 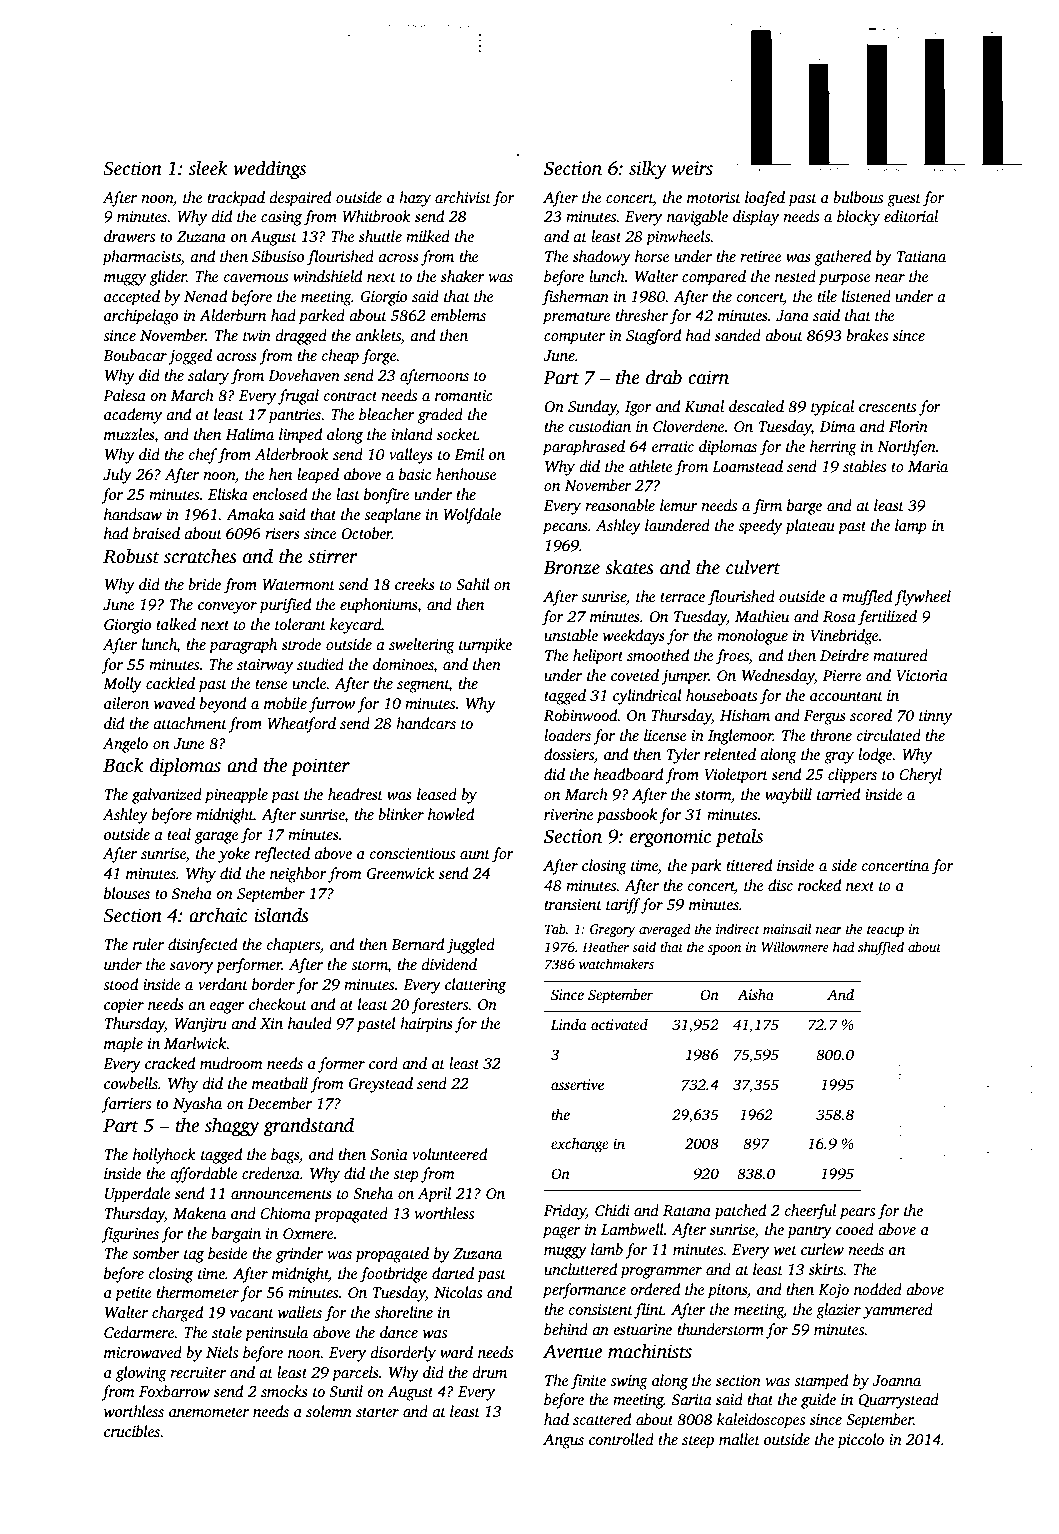 What do you see at coordinates (126, 703) in the screenshot?
I see `aileron` at bounding box center [126, 703].
